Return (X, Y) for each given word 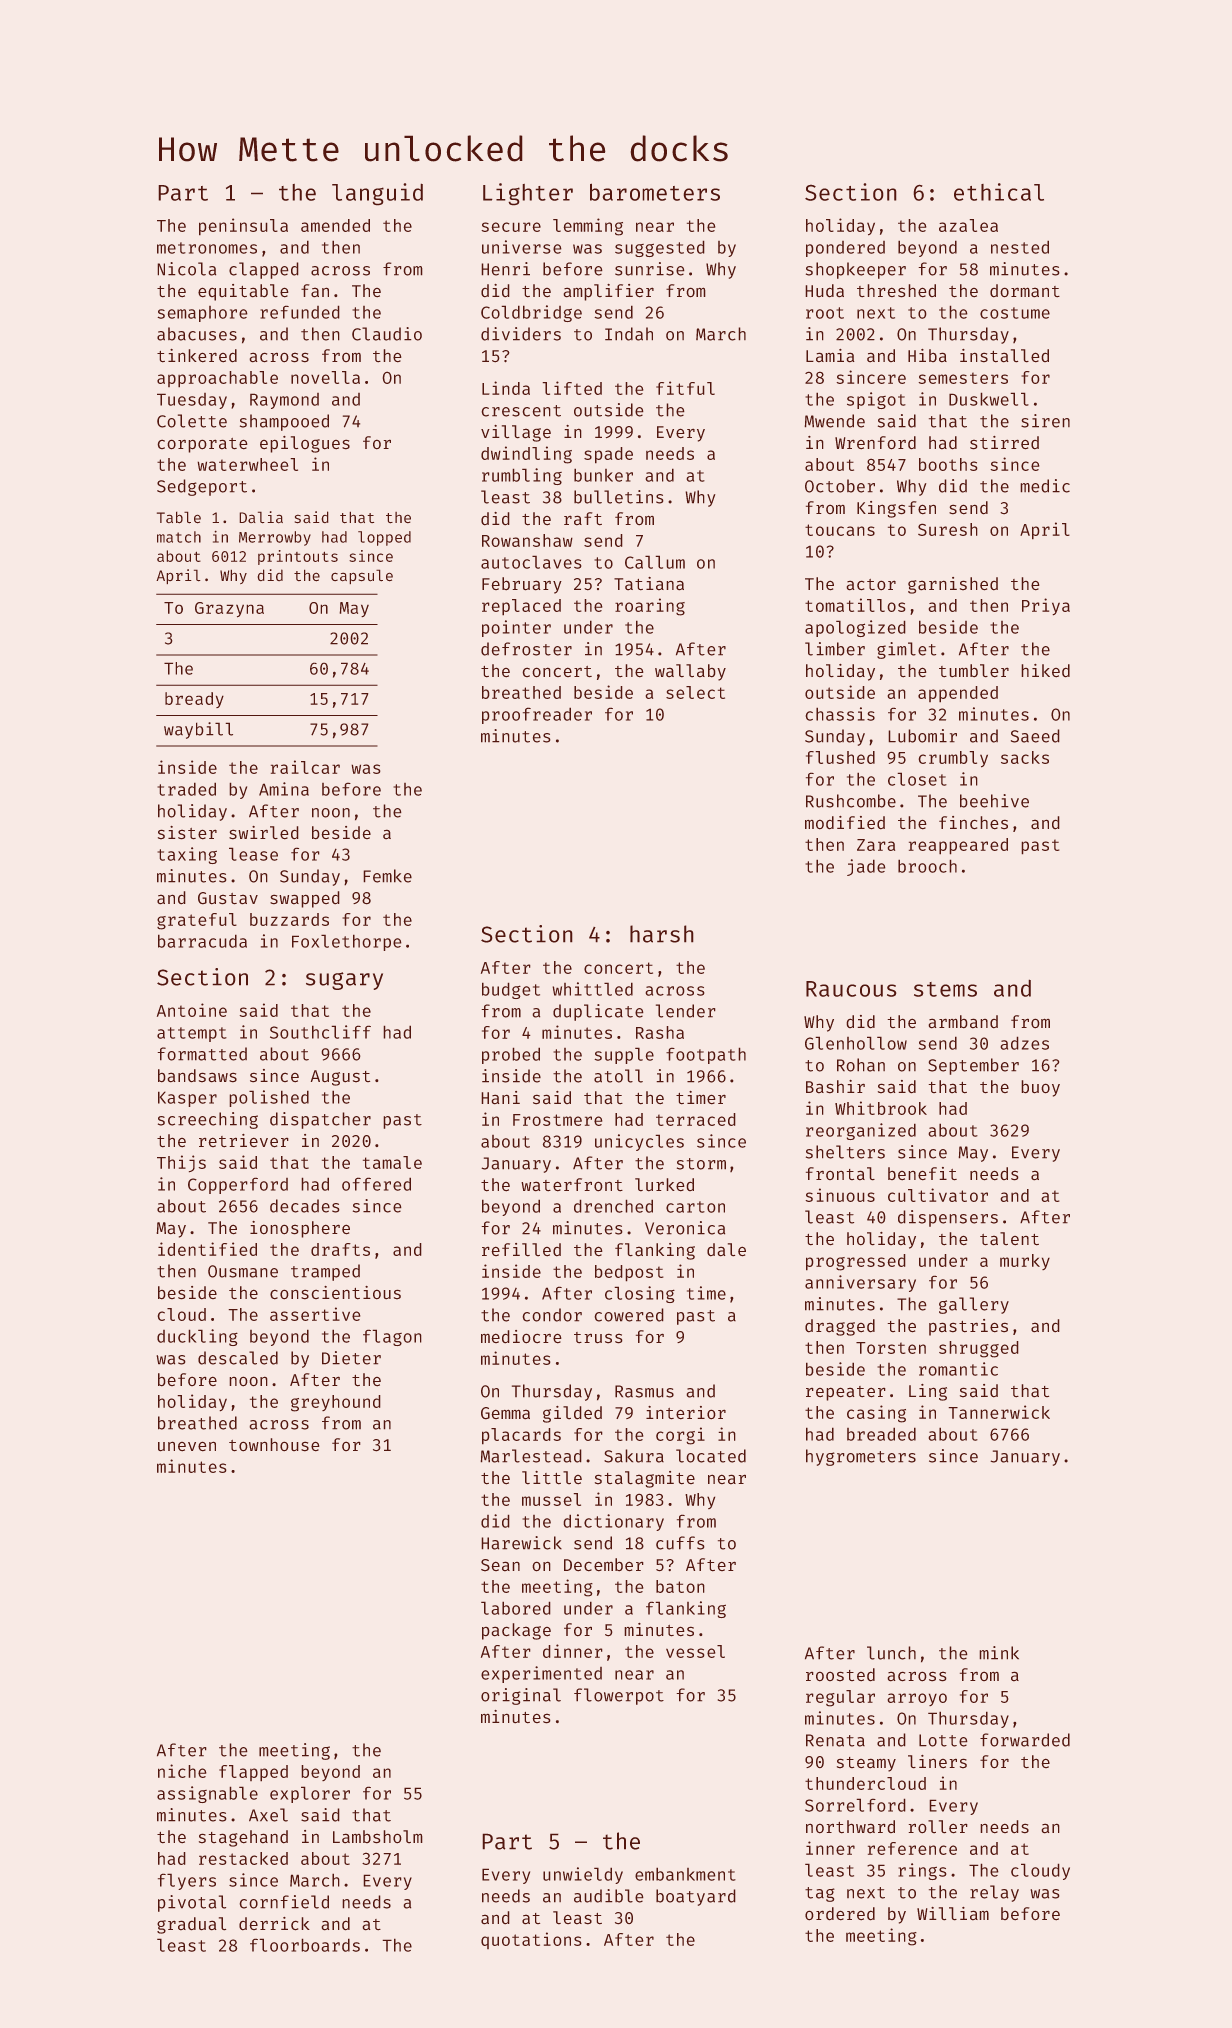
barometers (655, 192)
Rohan (861, 1065)
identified (207, 1249)
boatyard (695, 1897)
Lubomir (923, 736)
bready (194, 700)
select (695, 692)
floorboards (305, 1945)
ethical (999, 192)
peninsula (243, 226)
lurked (664, 1184)
